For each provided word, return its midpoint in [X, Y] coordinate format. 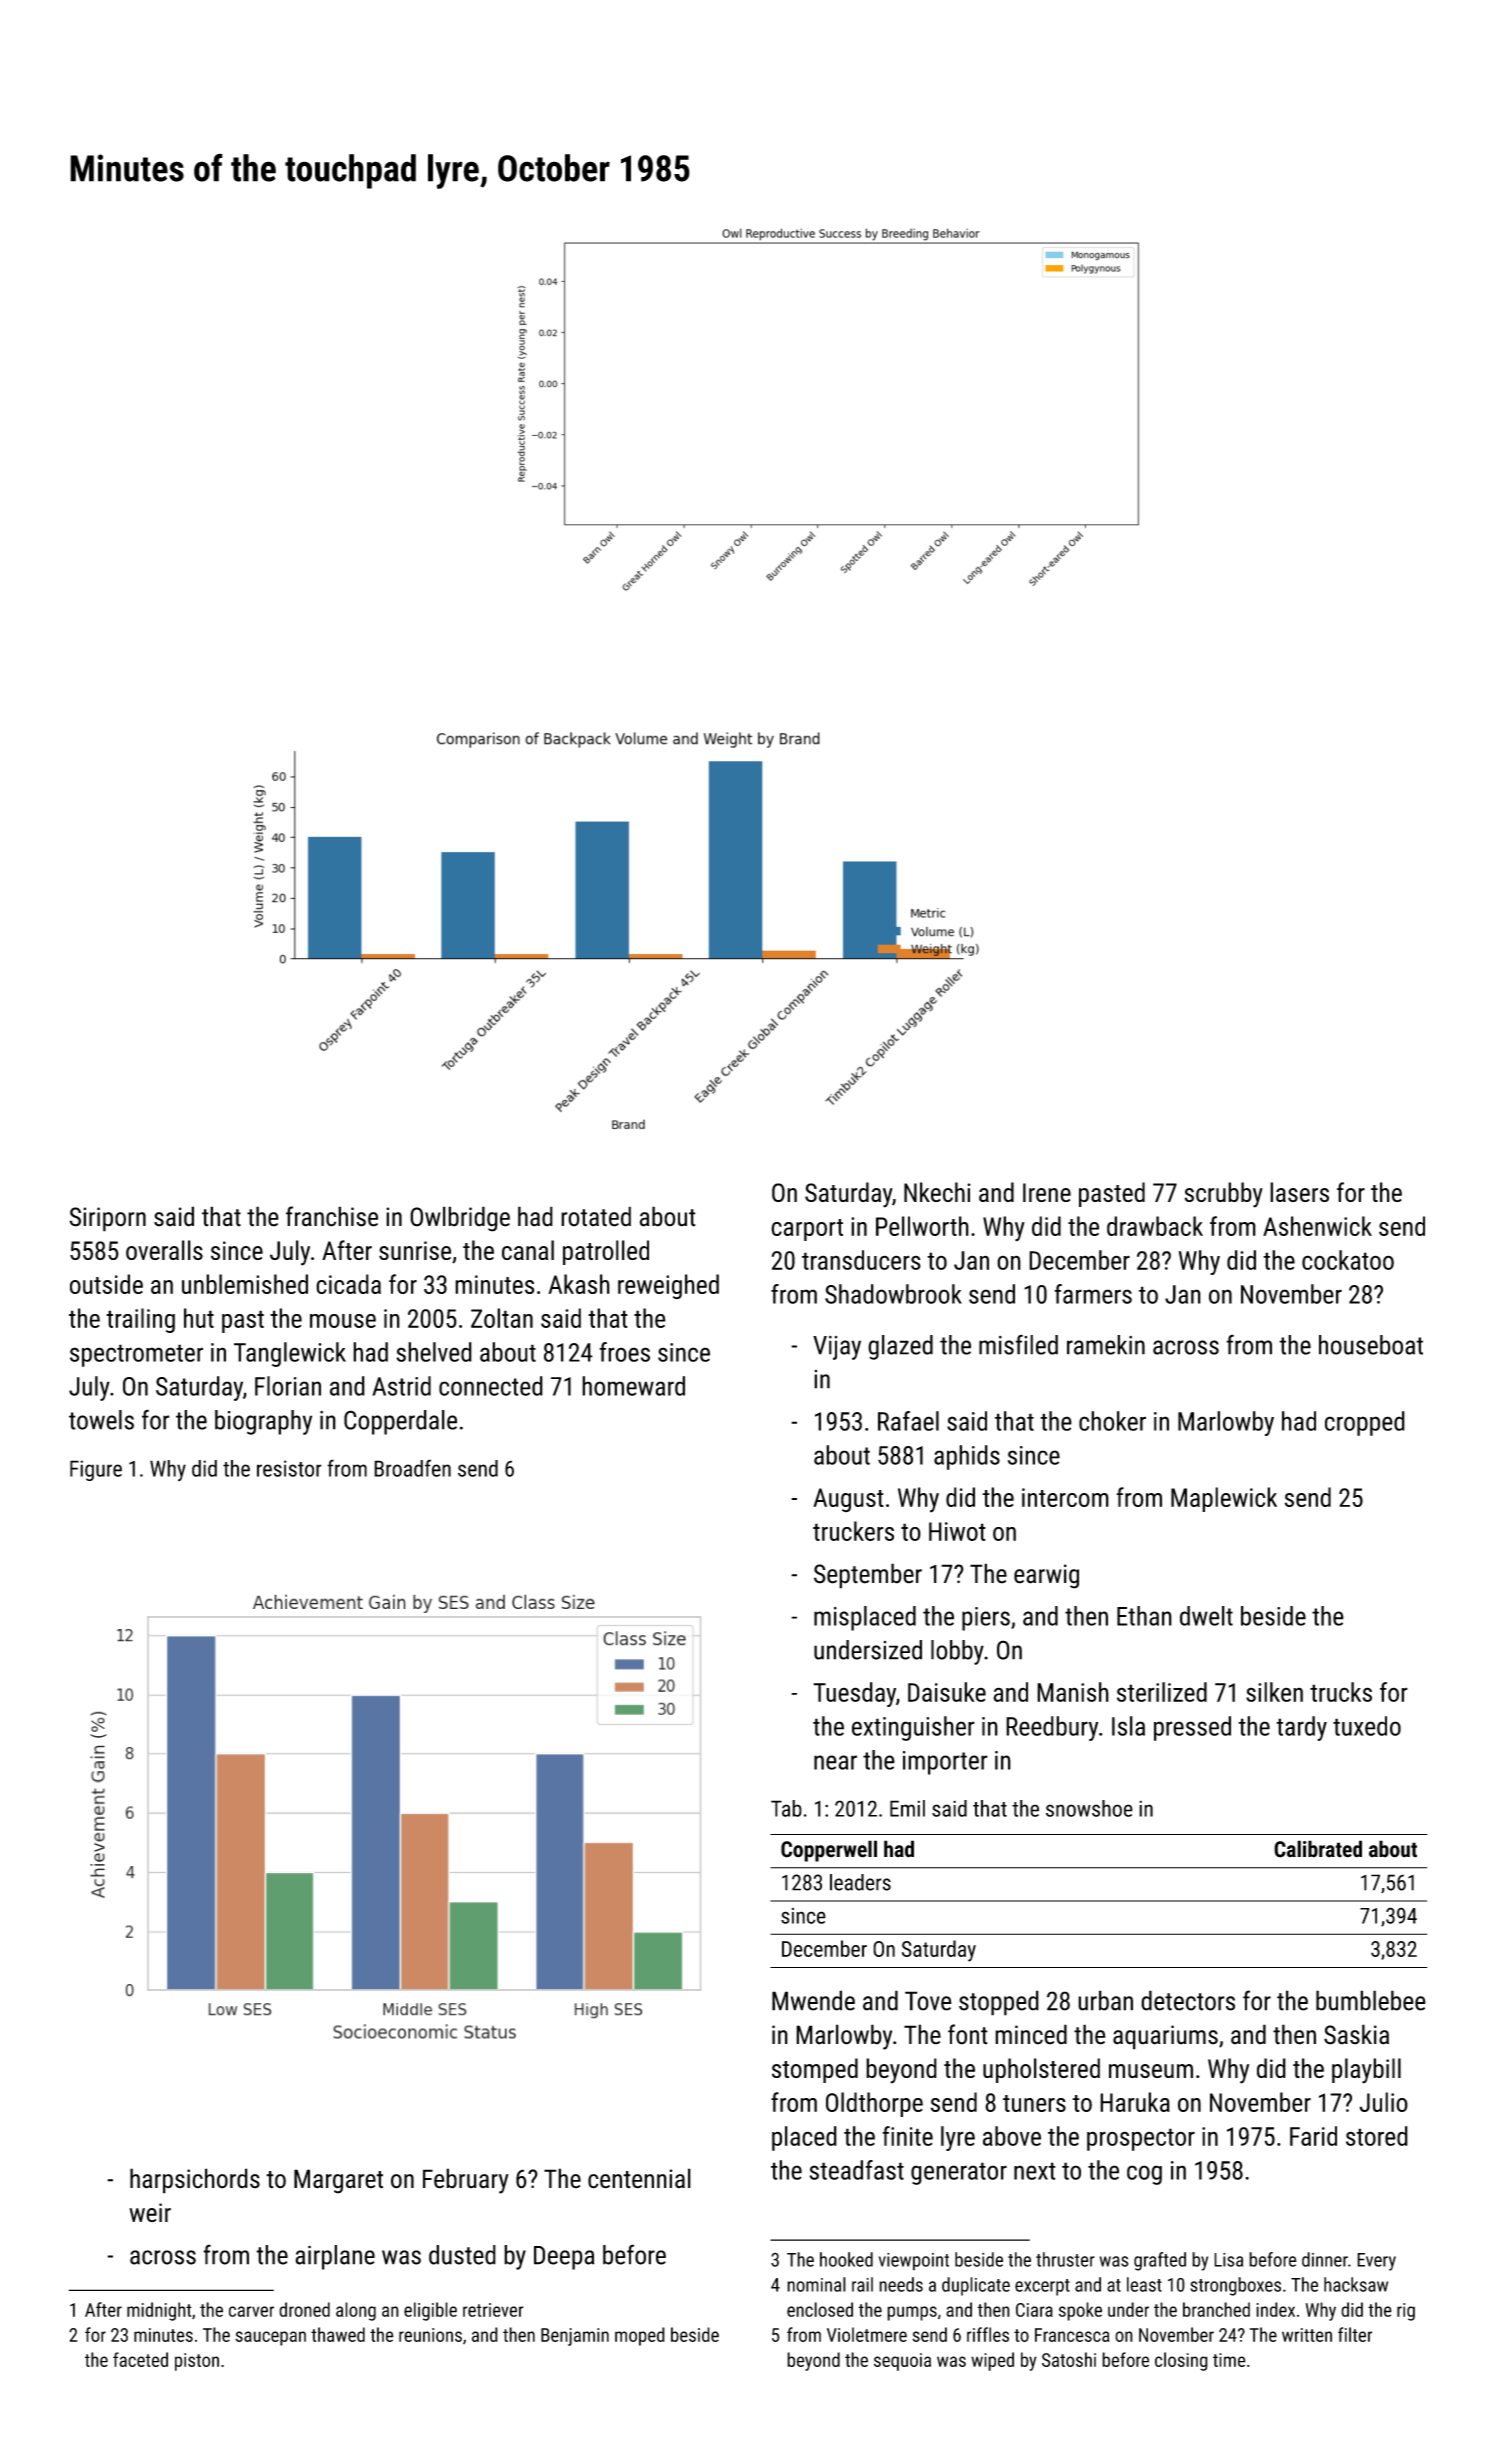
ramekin [1106, 1345]
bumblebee [1371, 2000]
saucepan [271, 2338]
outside [106, 1284]
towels [101, 1420]
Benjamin [575, 2337]
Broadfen [412, 1468]
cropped [1365, 1423]
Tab [786, 1808]
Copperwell [829, 1851]
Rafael [908, 1421]
